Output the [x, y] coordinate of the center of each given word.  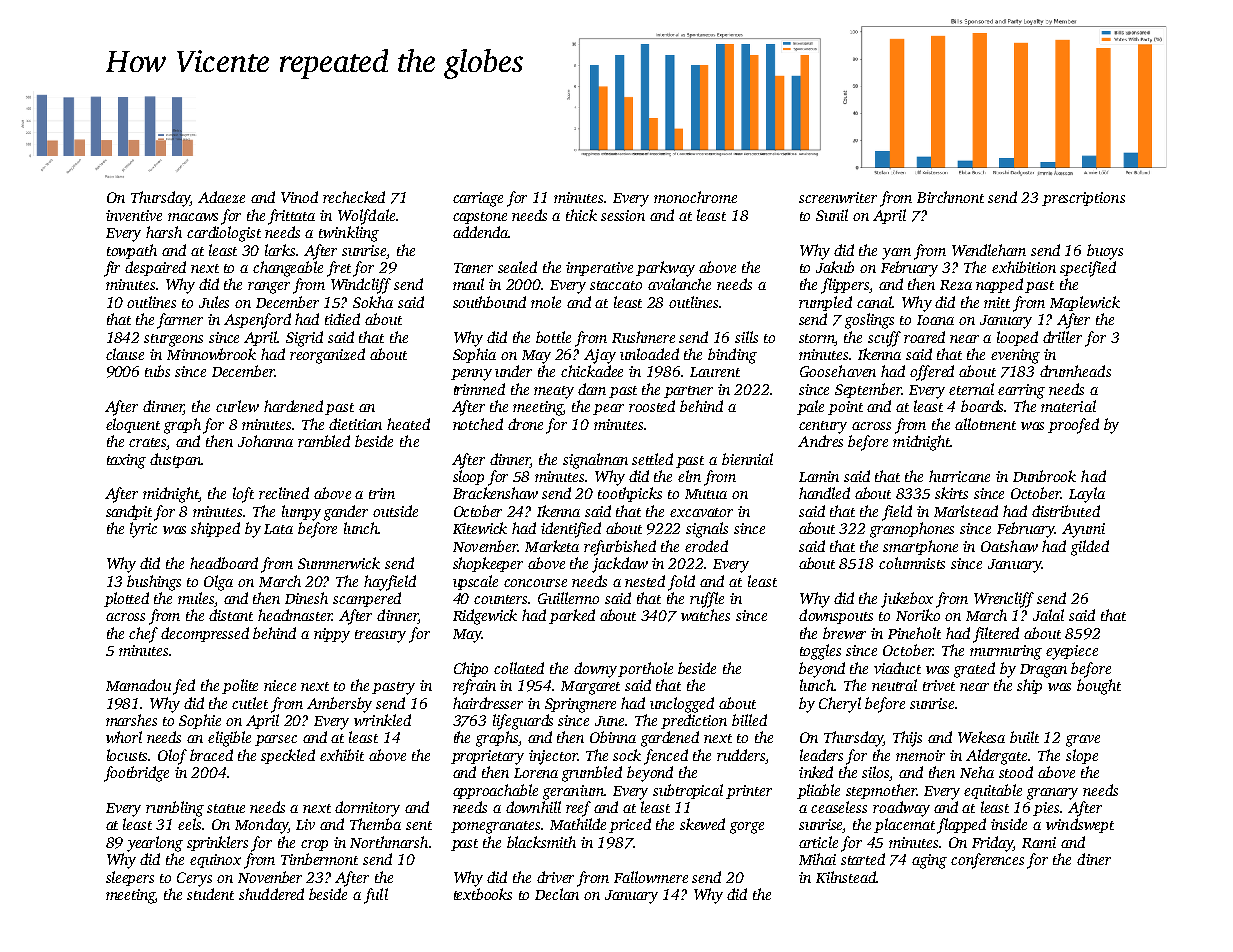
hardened [293, 406]
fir [112, 269]
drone [525, 424]
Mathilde [578, 824]
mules [196, 599]
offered [932, 373]
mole [546, 302]
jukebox [907, 600]
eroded [706, 546]
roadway [901, 809]
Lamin [819, 476]
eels [189, 824]
